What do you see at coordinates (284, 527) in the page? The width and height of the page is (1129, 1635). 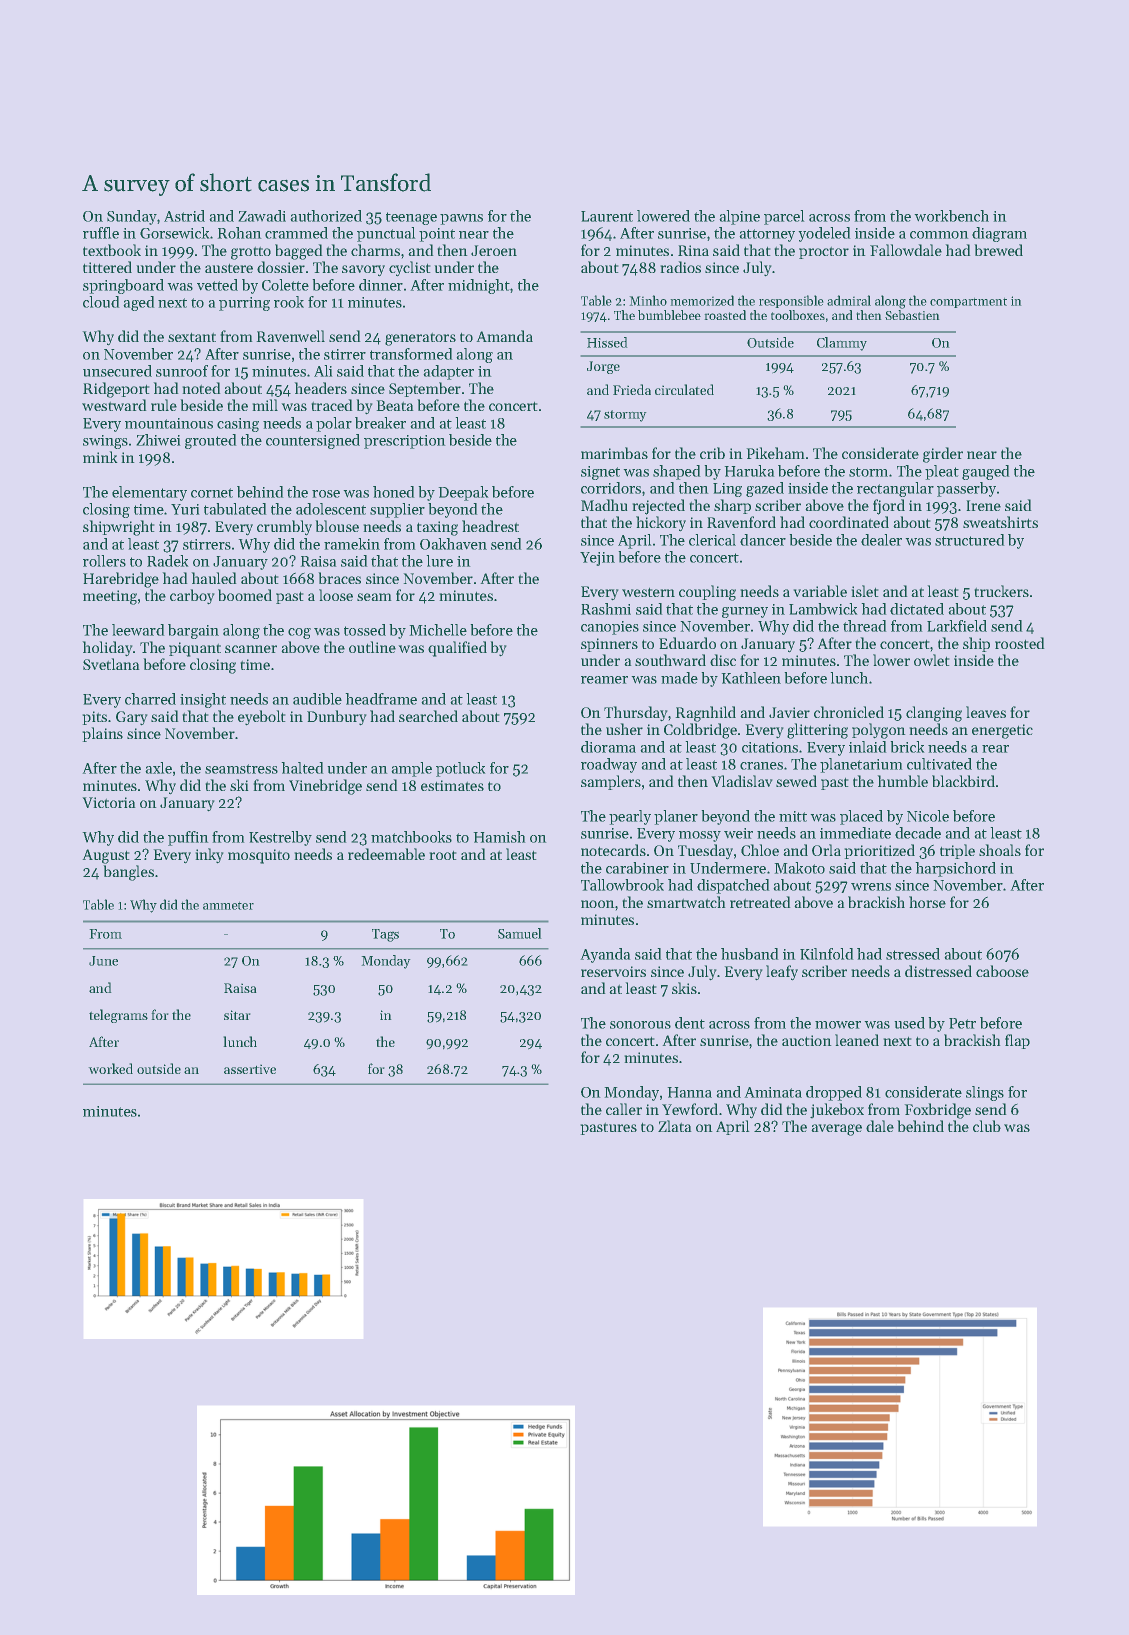 I see `crumbly` at bounding box center [284, 527].
